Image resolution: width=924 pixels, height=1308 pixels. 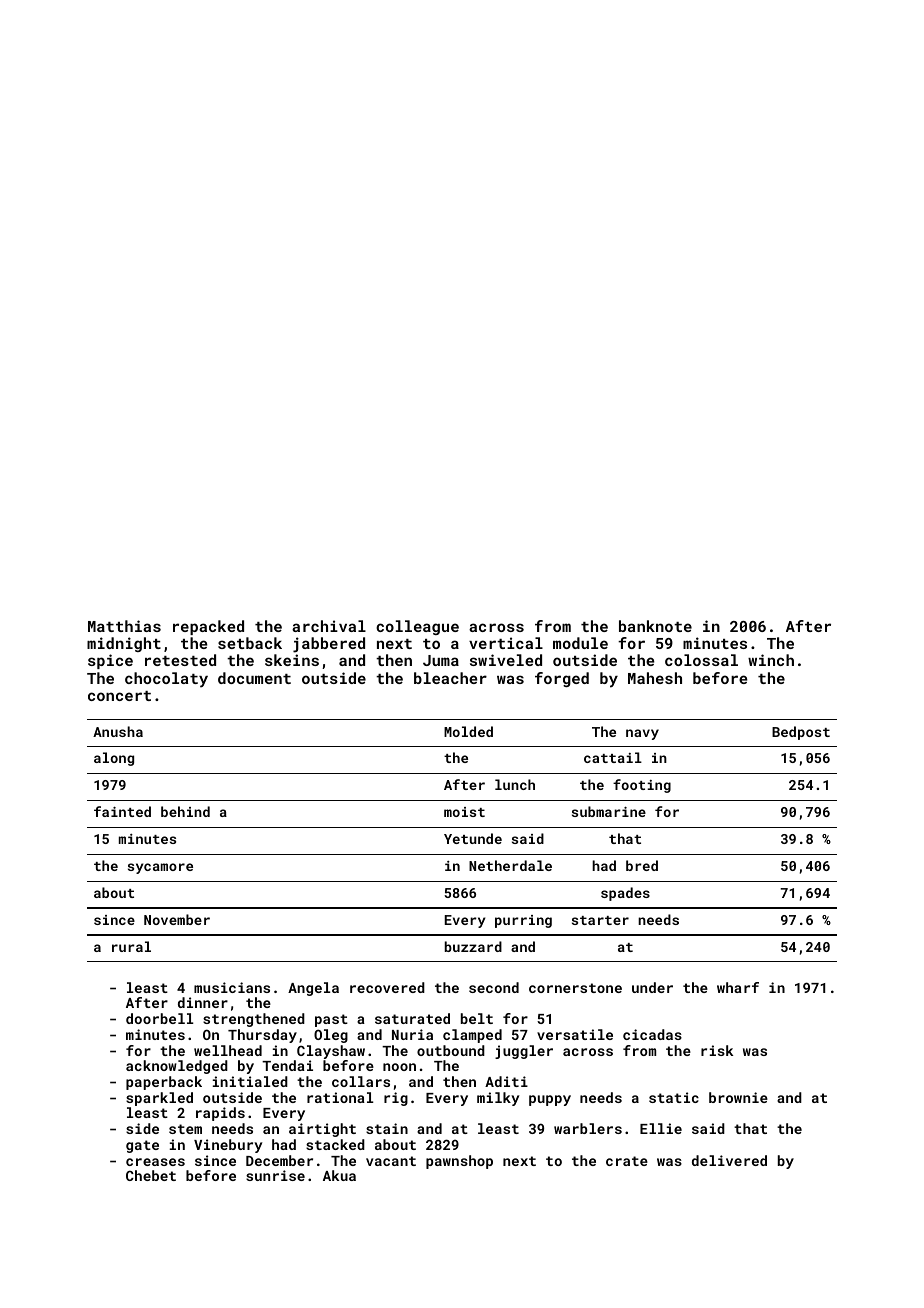 I want to click on milky, so click(x=498, y=1099).
